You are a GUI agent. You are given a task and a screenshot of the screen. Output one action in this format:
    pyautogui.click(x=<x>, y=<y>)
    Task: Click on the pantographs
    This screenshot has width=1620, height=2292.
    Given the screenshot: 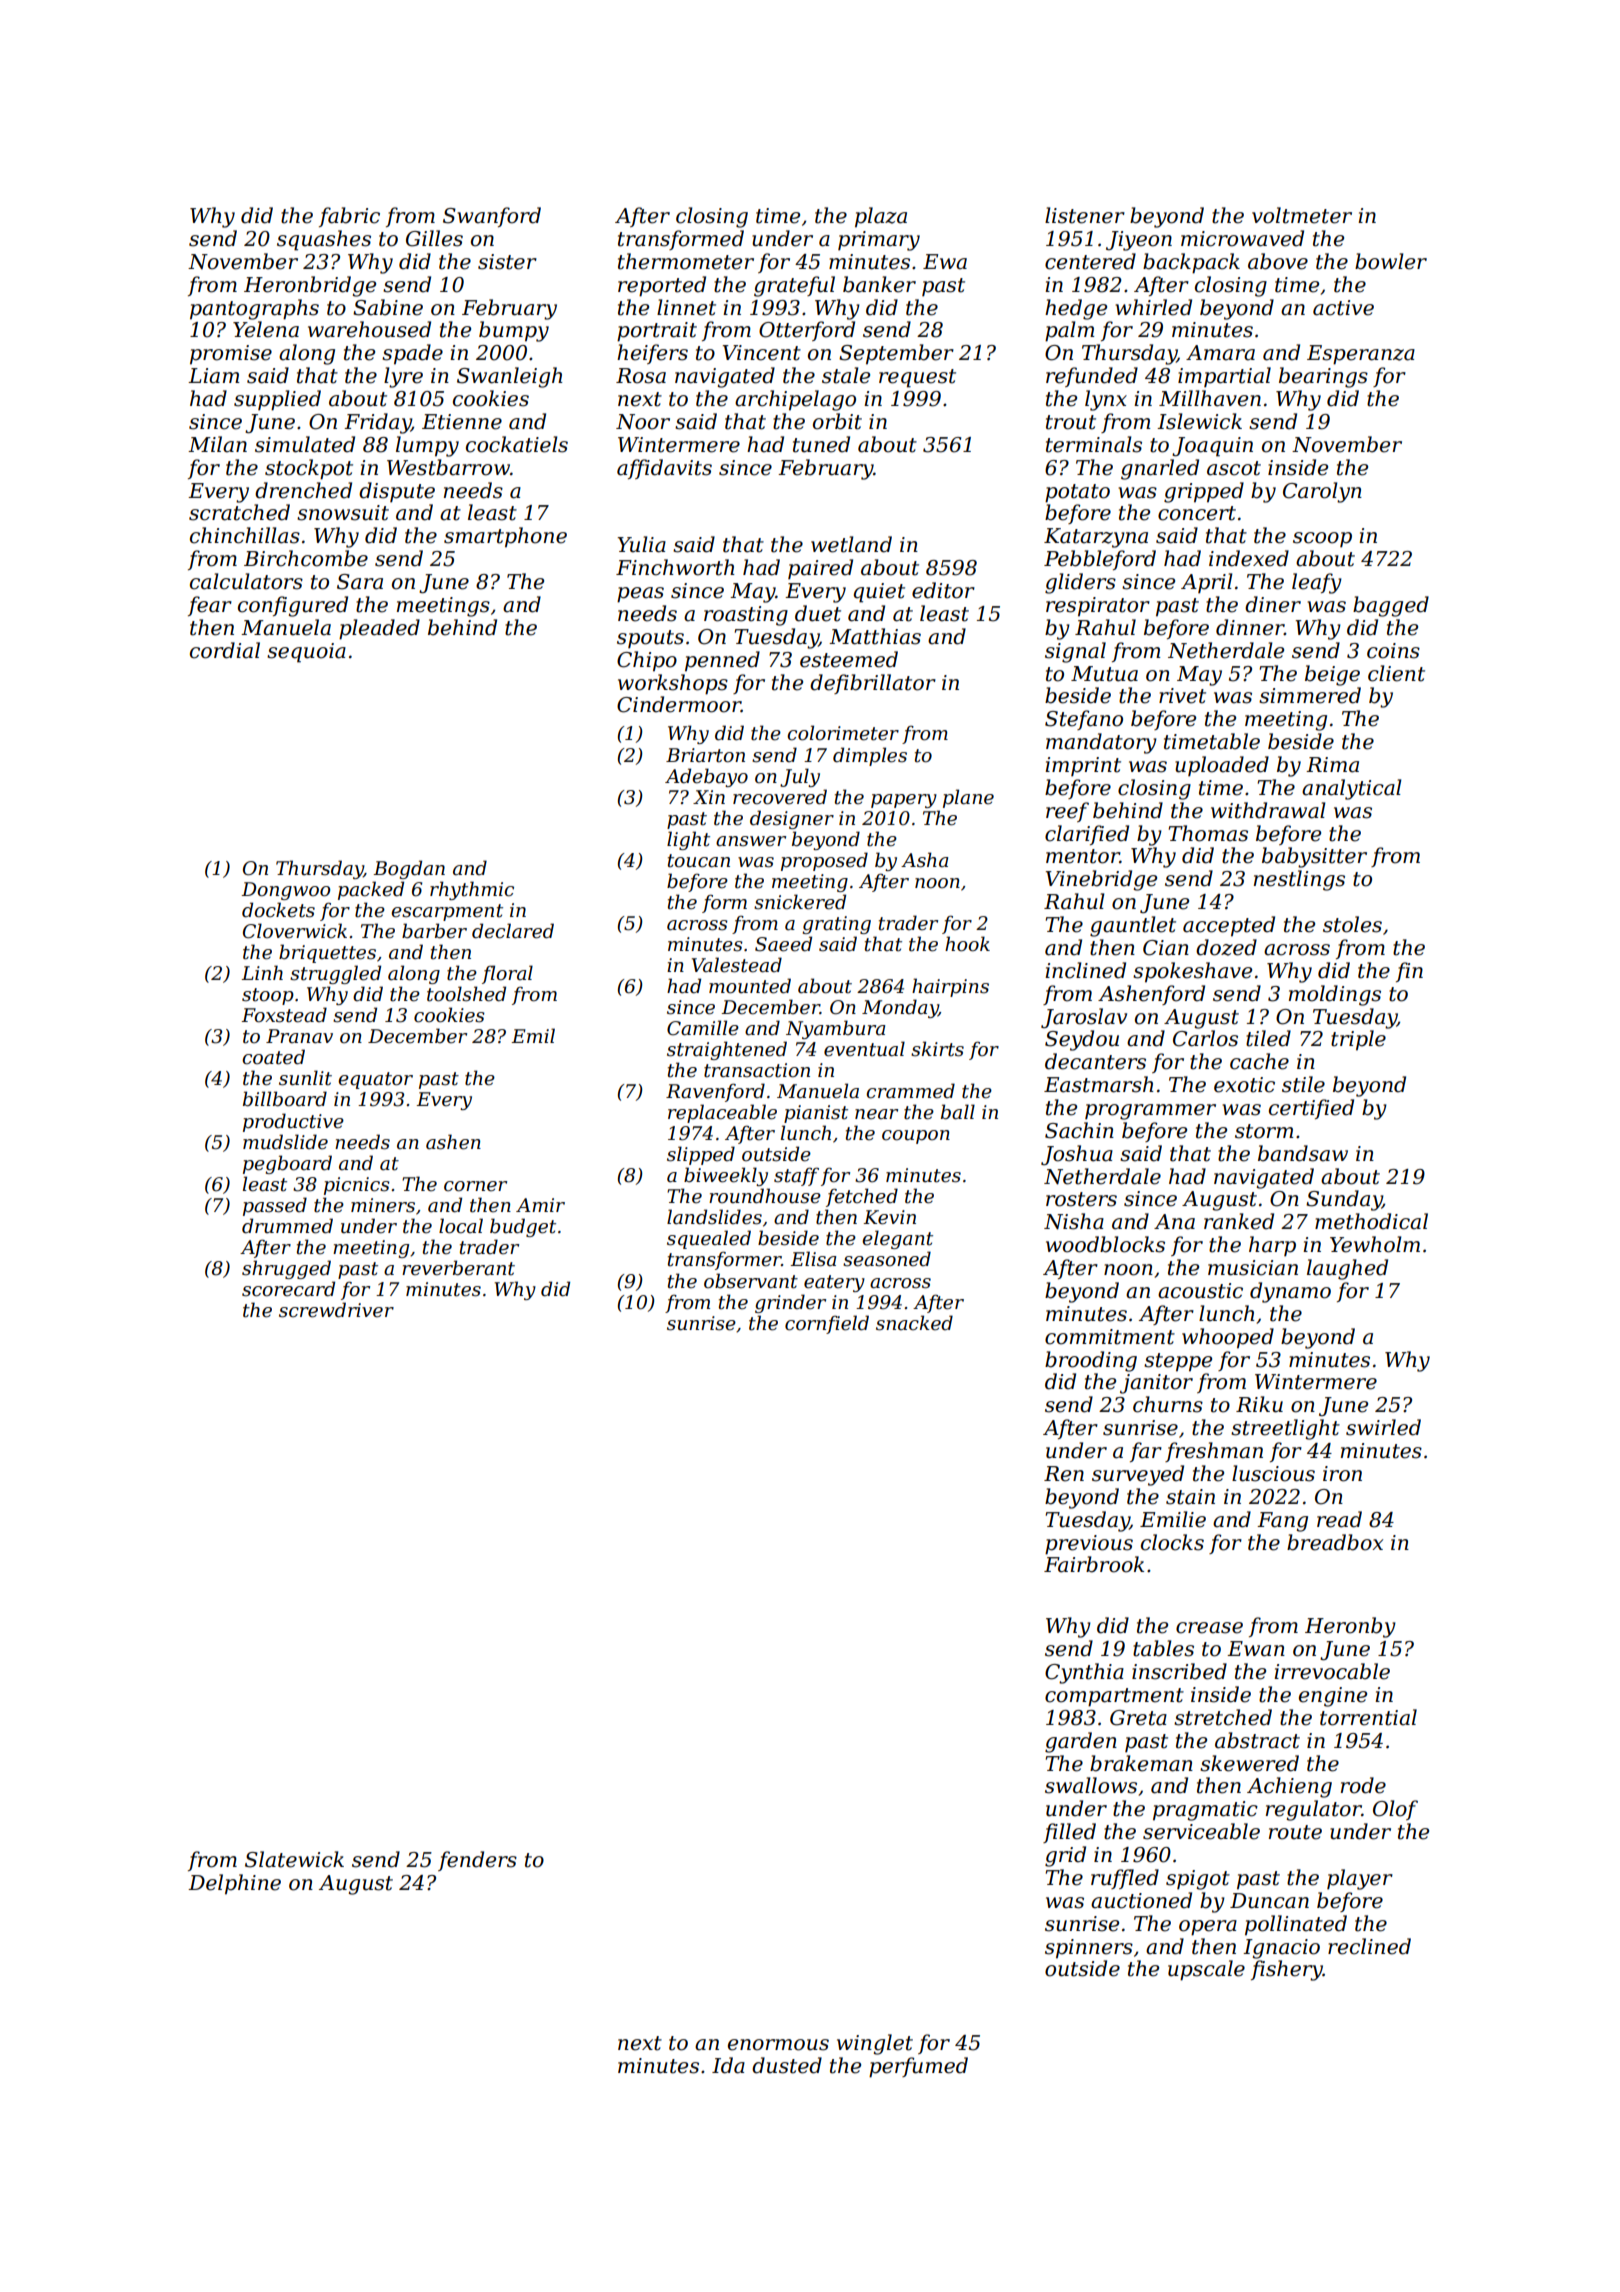 What is the action you would take?
    pyautogui.click(x=254, y=309)
